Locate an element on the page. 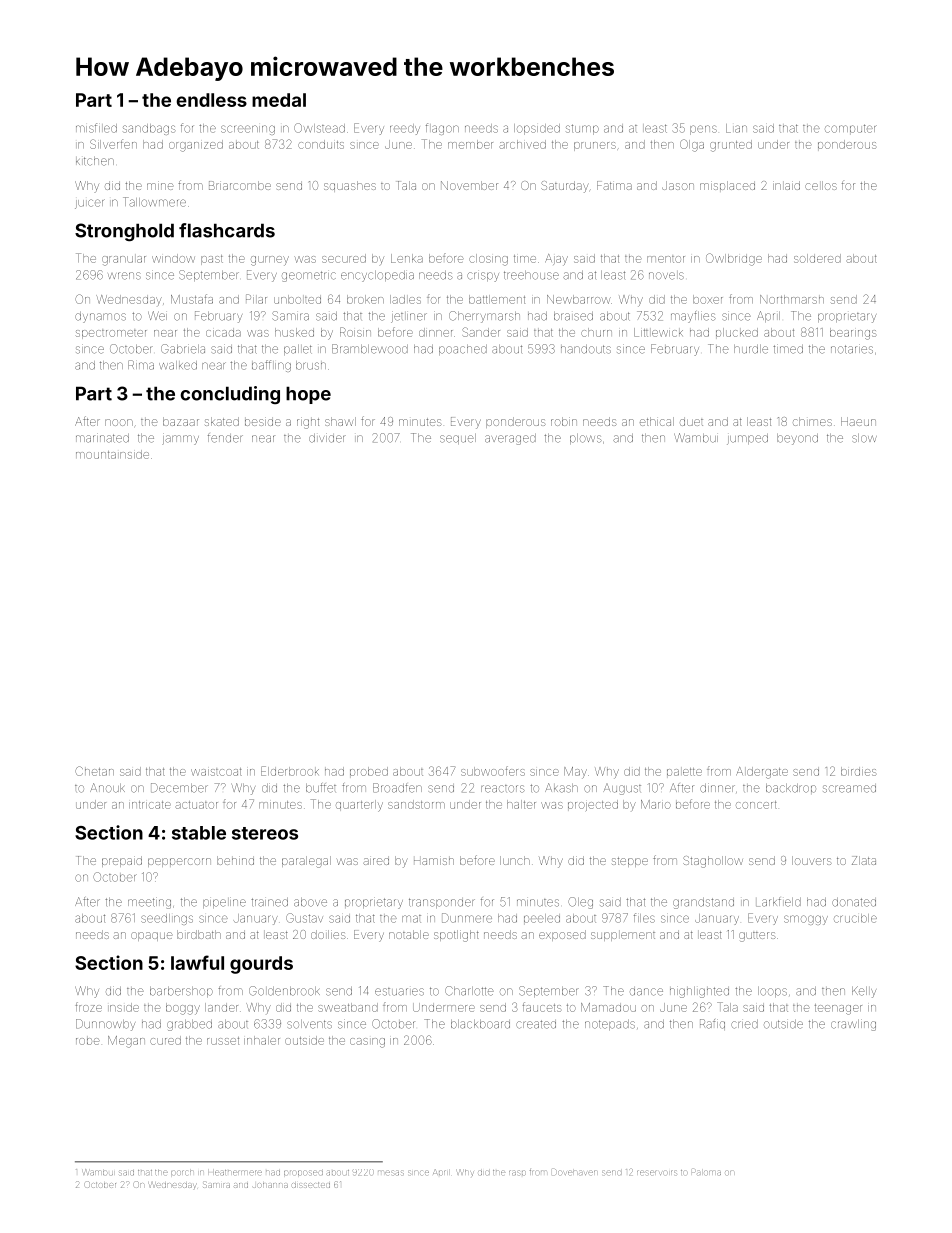 The width and height of the page is (952, 1233). plucked is located at coordinates (737, 332).
